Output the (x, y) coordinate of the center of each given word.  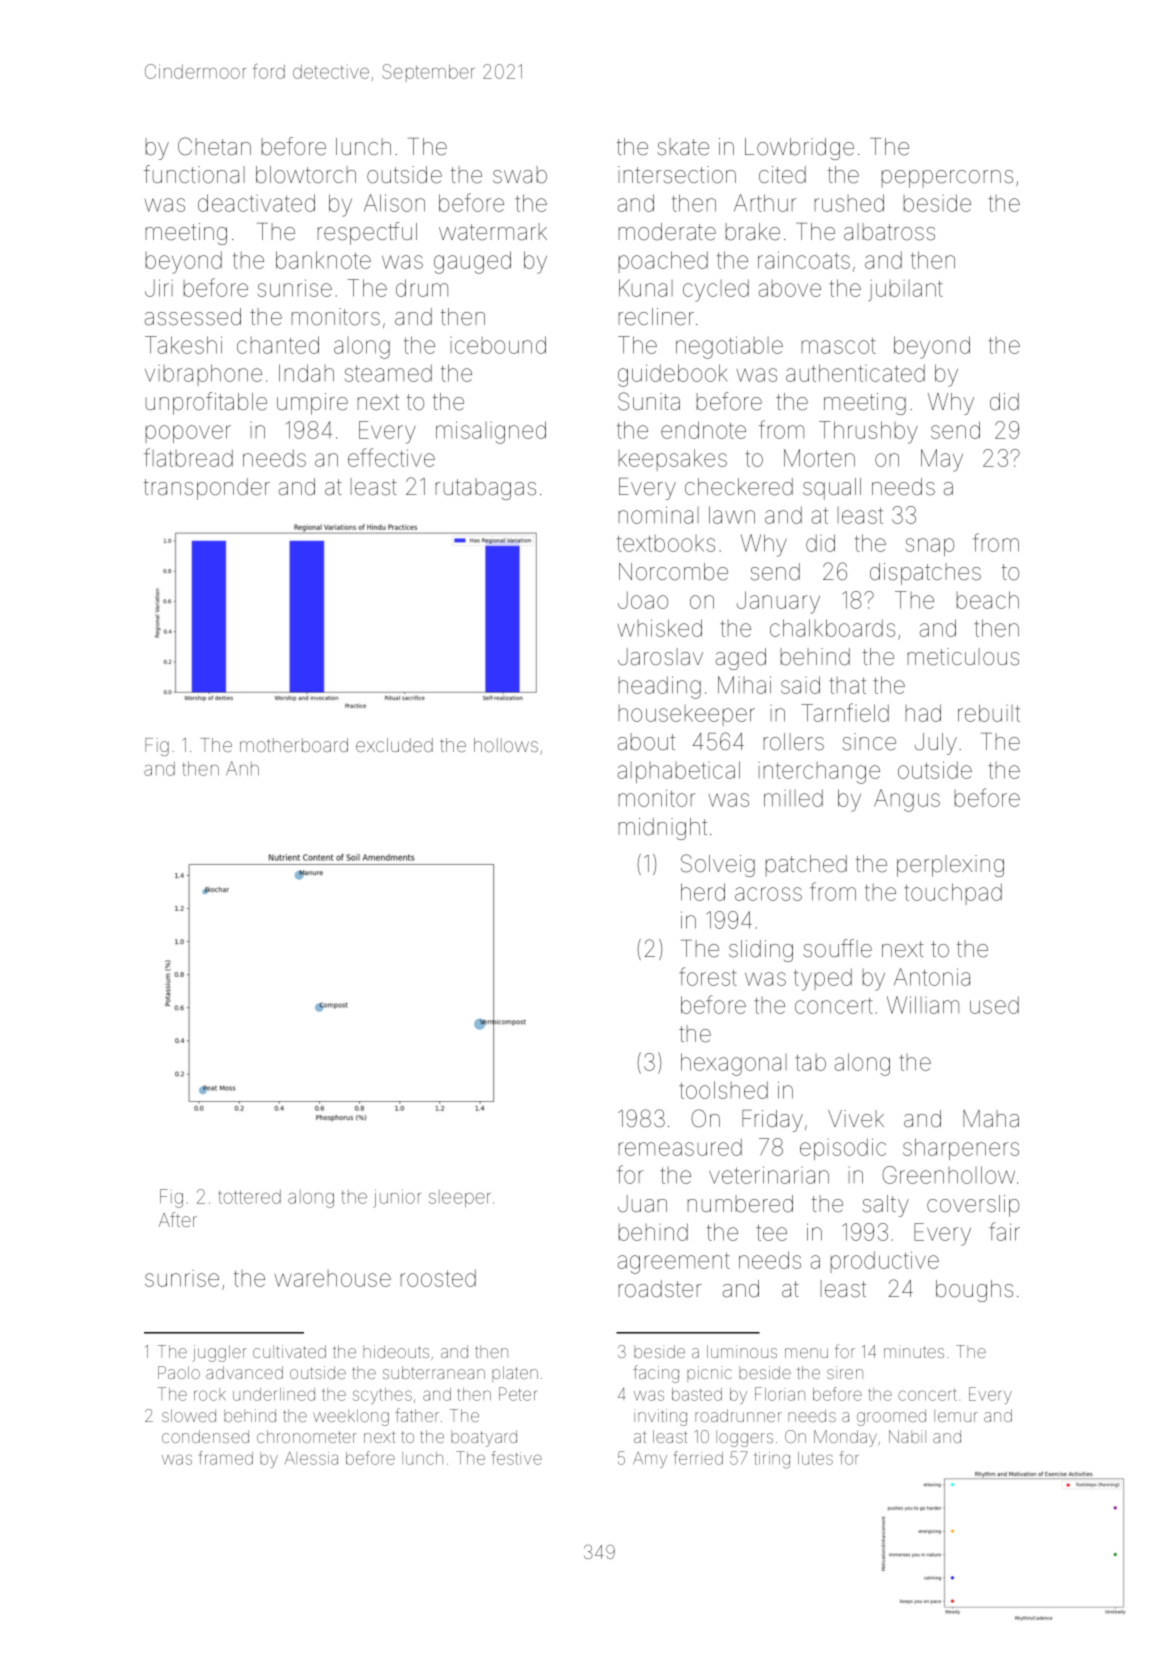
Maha (991, 1119)
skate (683, 147)
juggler (219, 1353)
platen (515, 1374)
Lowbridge (799, 149)
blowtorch (306, 175)
